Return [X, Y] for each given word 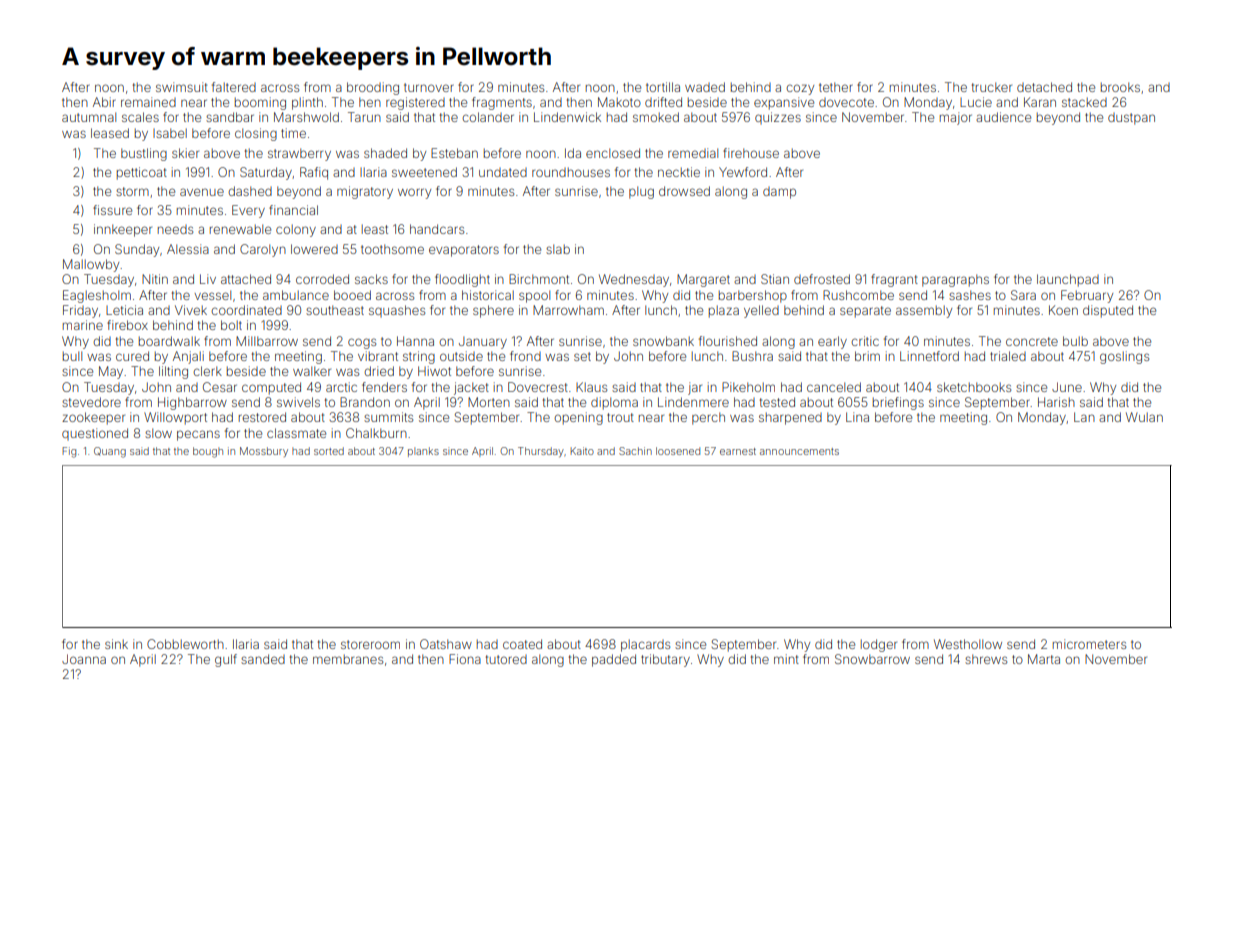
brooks [1120, 87]
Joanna [84, 659]
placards [645, 645]
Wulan [1144, 417]
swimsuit [182, 87]
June [1067, 387]
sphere [493, 311]
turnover [429, 87]
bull [72, 356]
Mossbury [264, 452]
